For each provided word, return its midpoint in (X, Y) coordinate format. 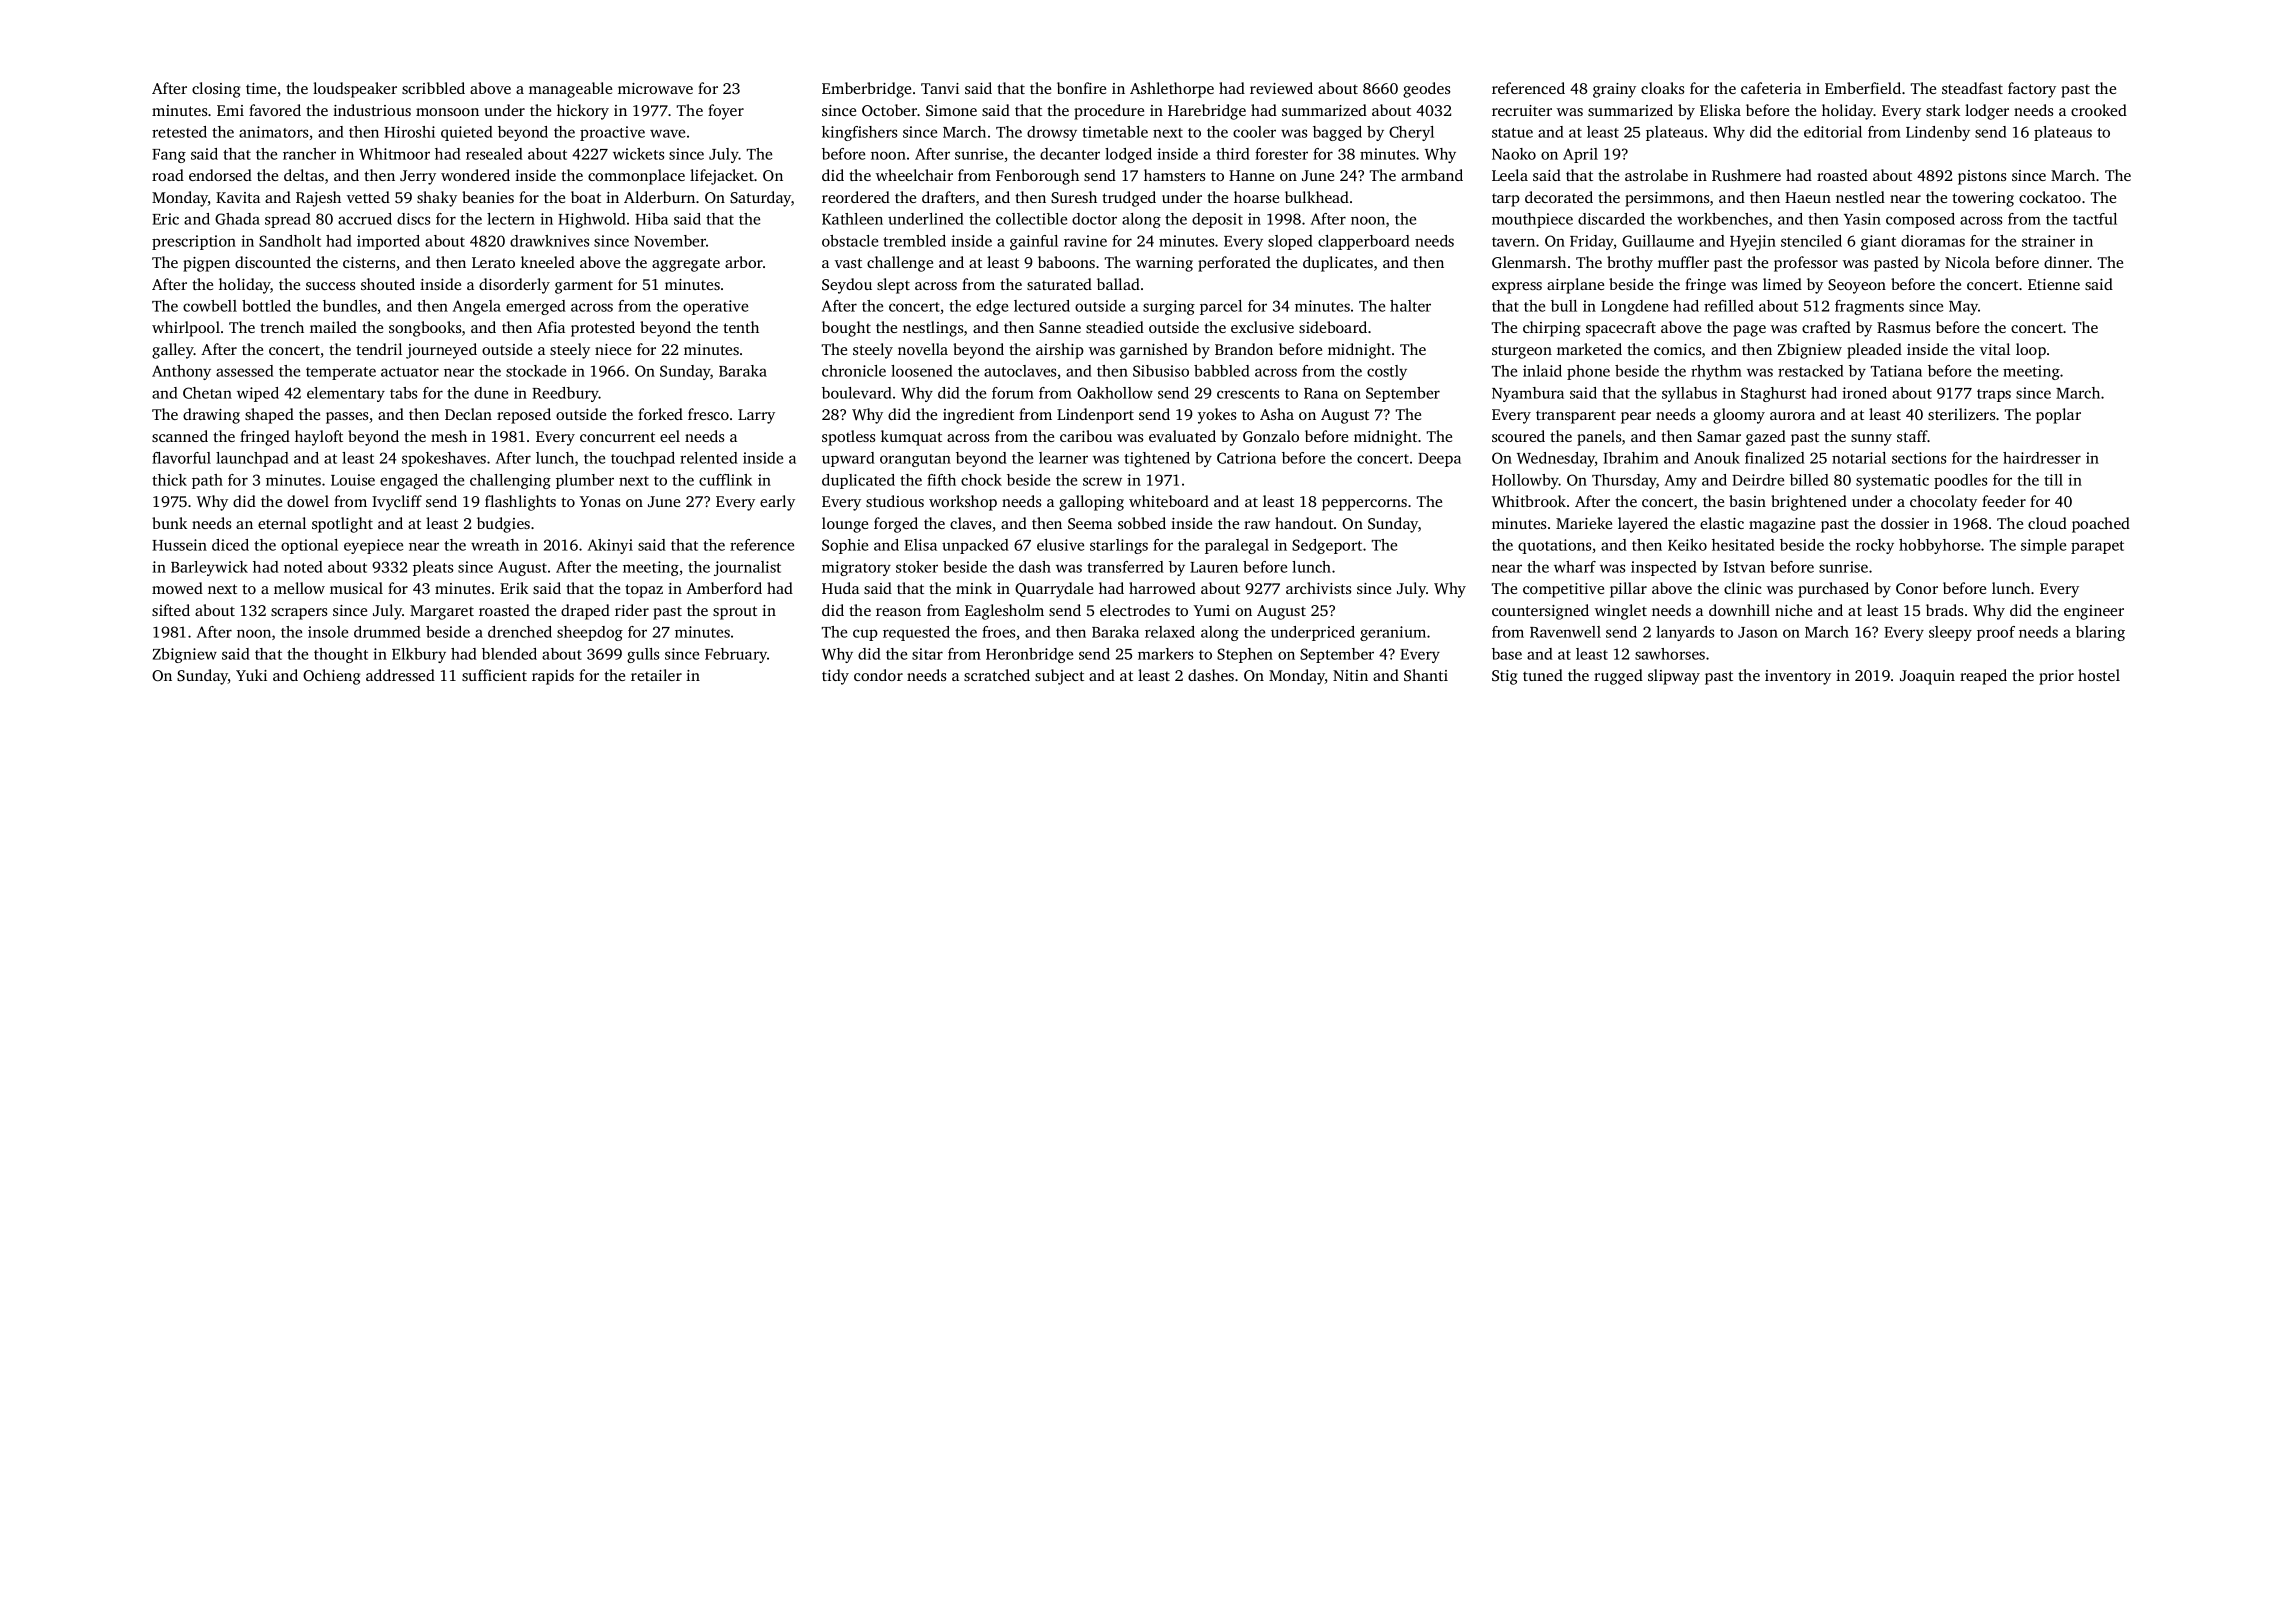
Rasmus (1903, 327)
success (330, 286)
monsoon (447, 112)
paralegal (1237, 546)
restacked (1811, 371)
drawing (211, 416)
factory (2032, 90)
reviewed (1281, 88)
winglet (1621, 612)
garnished (1154, 351)
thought (341, 655)
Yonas (600, 501)
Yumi (1212, 610)
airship (1060, 351)
